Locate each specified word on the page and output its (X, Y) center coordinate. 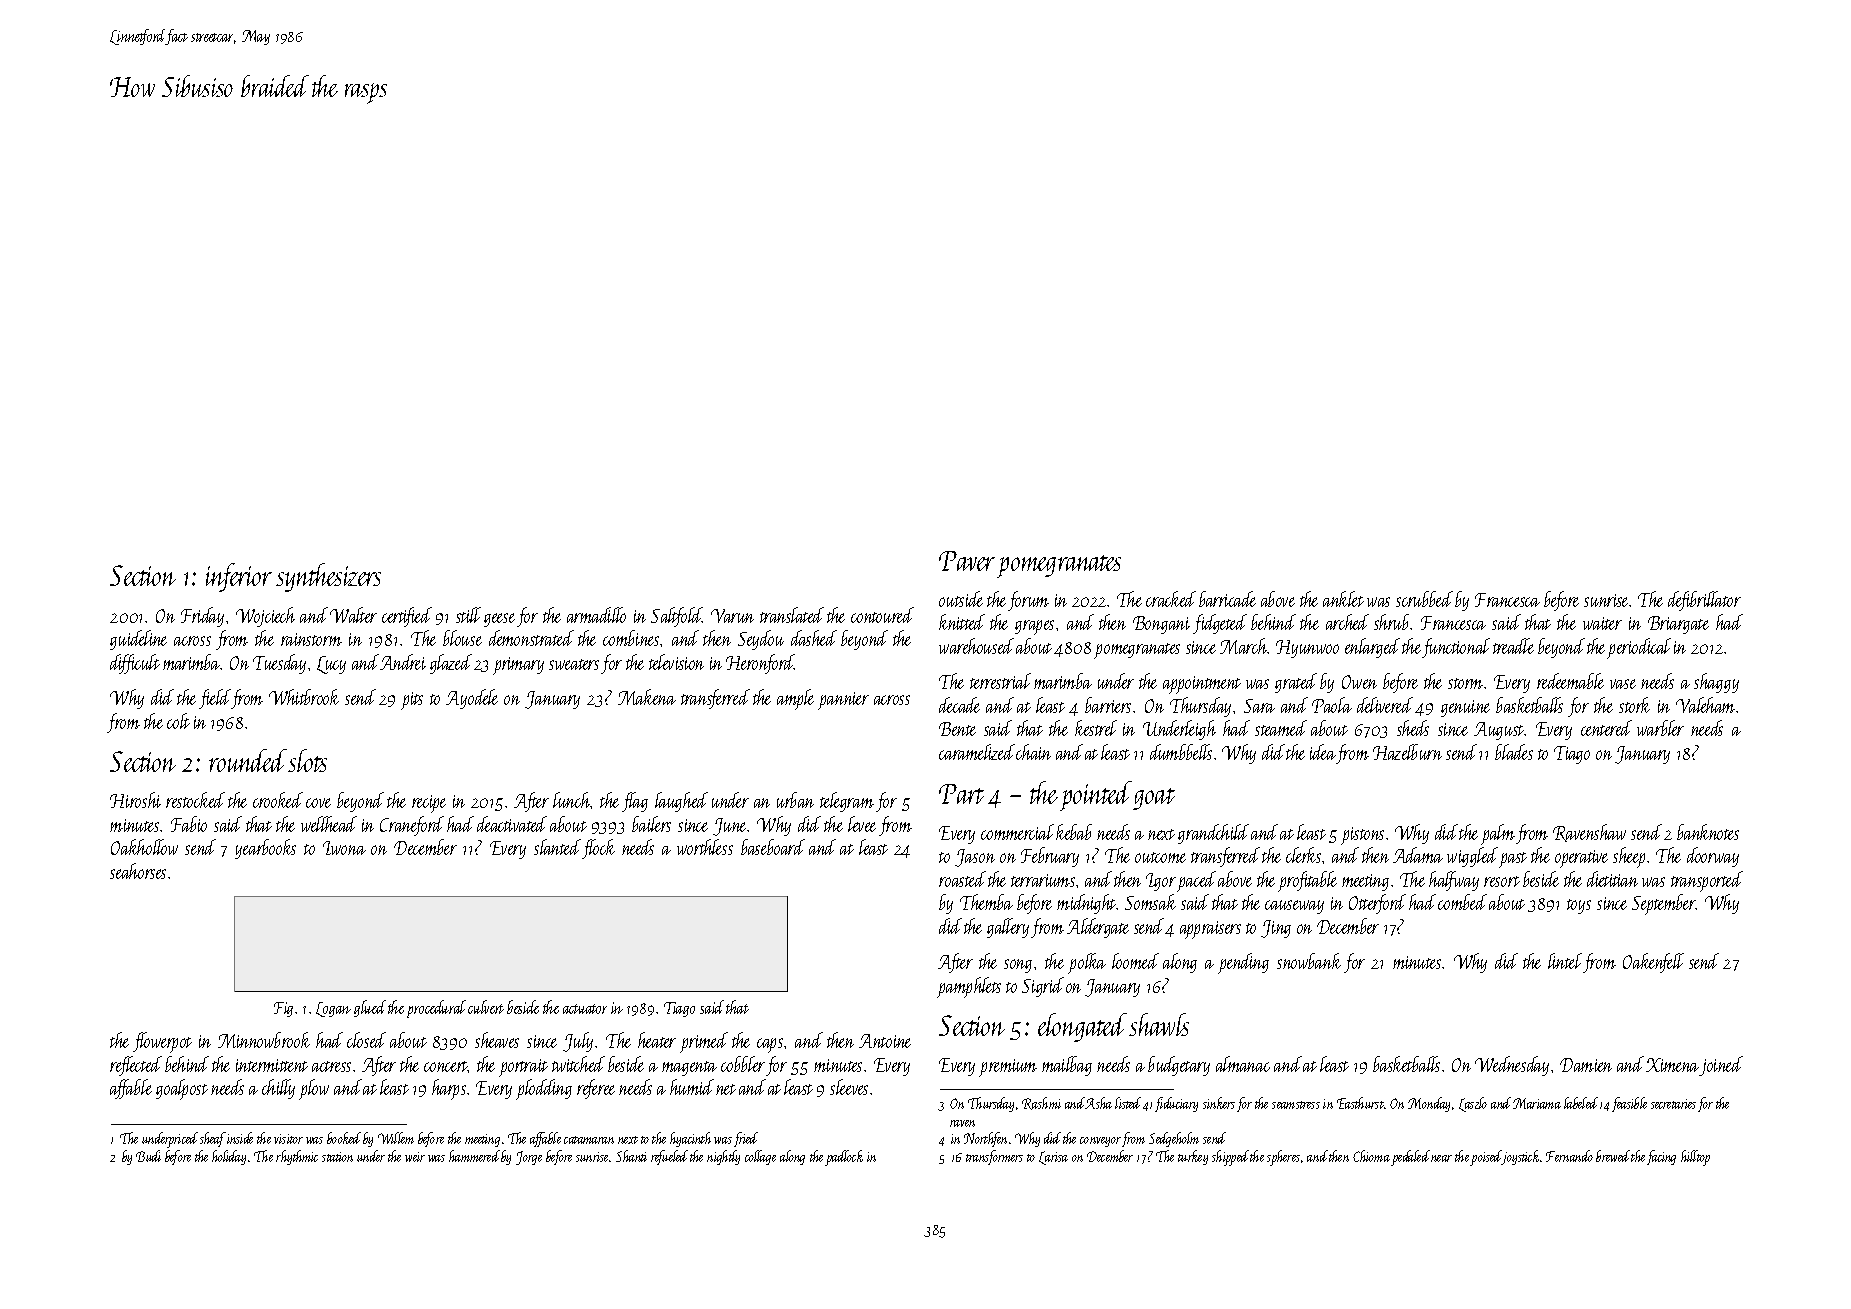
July (578, 1042)
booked (344, 1138)
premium (1008, 1068)
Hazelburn (1407, 752)
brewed (1613, 1156)
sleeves (849, 1087)
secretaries (1673, 1104)
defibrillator (1704, 601)
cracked (1171, 599)
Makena (647, 697)
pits (412, 701)
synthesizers (328, 577)
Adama (1418, 855)
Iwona (344, 848)
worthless (705, 847)
